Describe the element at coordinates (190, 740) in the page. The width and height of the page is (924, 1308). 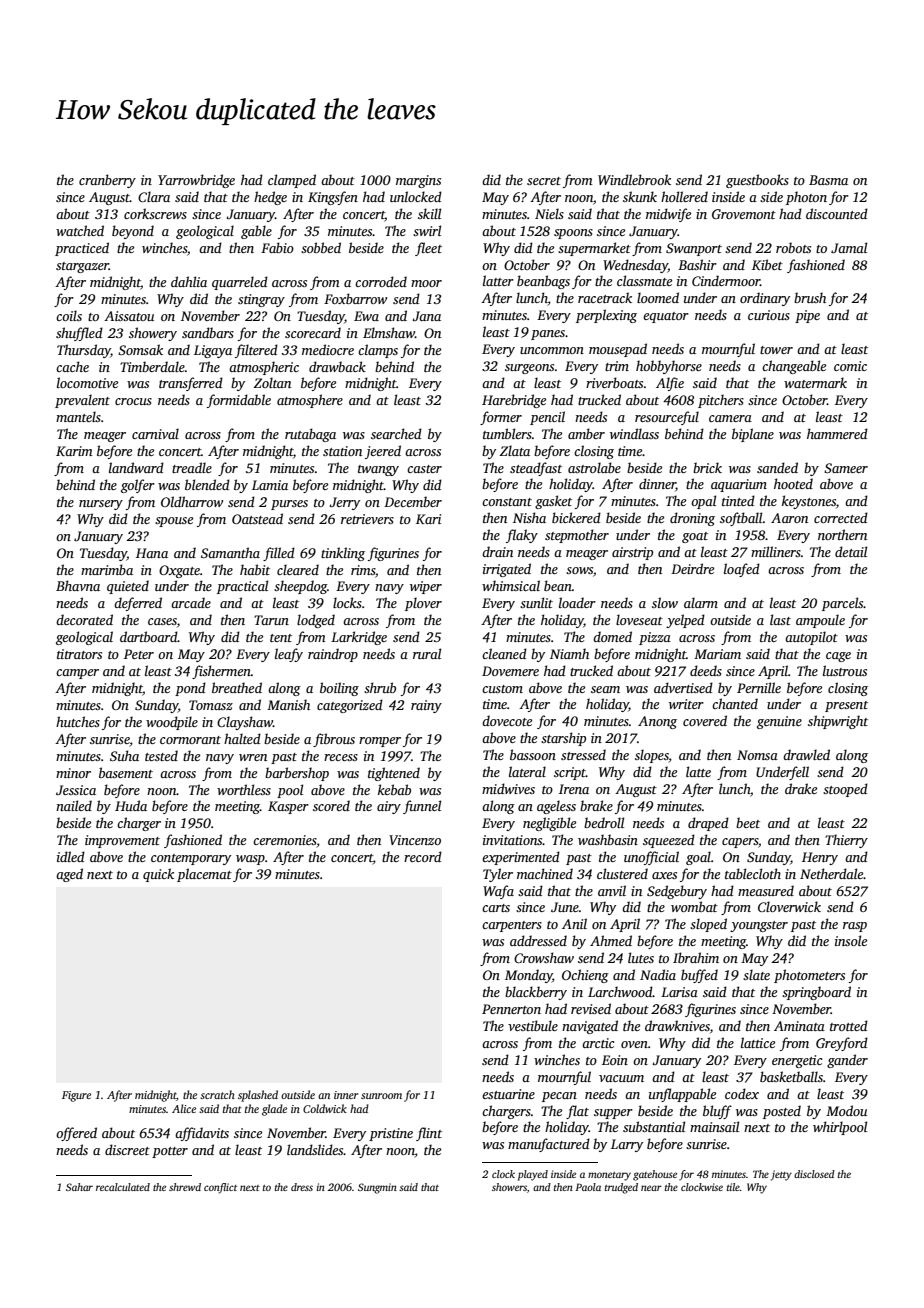
I see `cormorant` at that location.
